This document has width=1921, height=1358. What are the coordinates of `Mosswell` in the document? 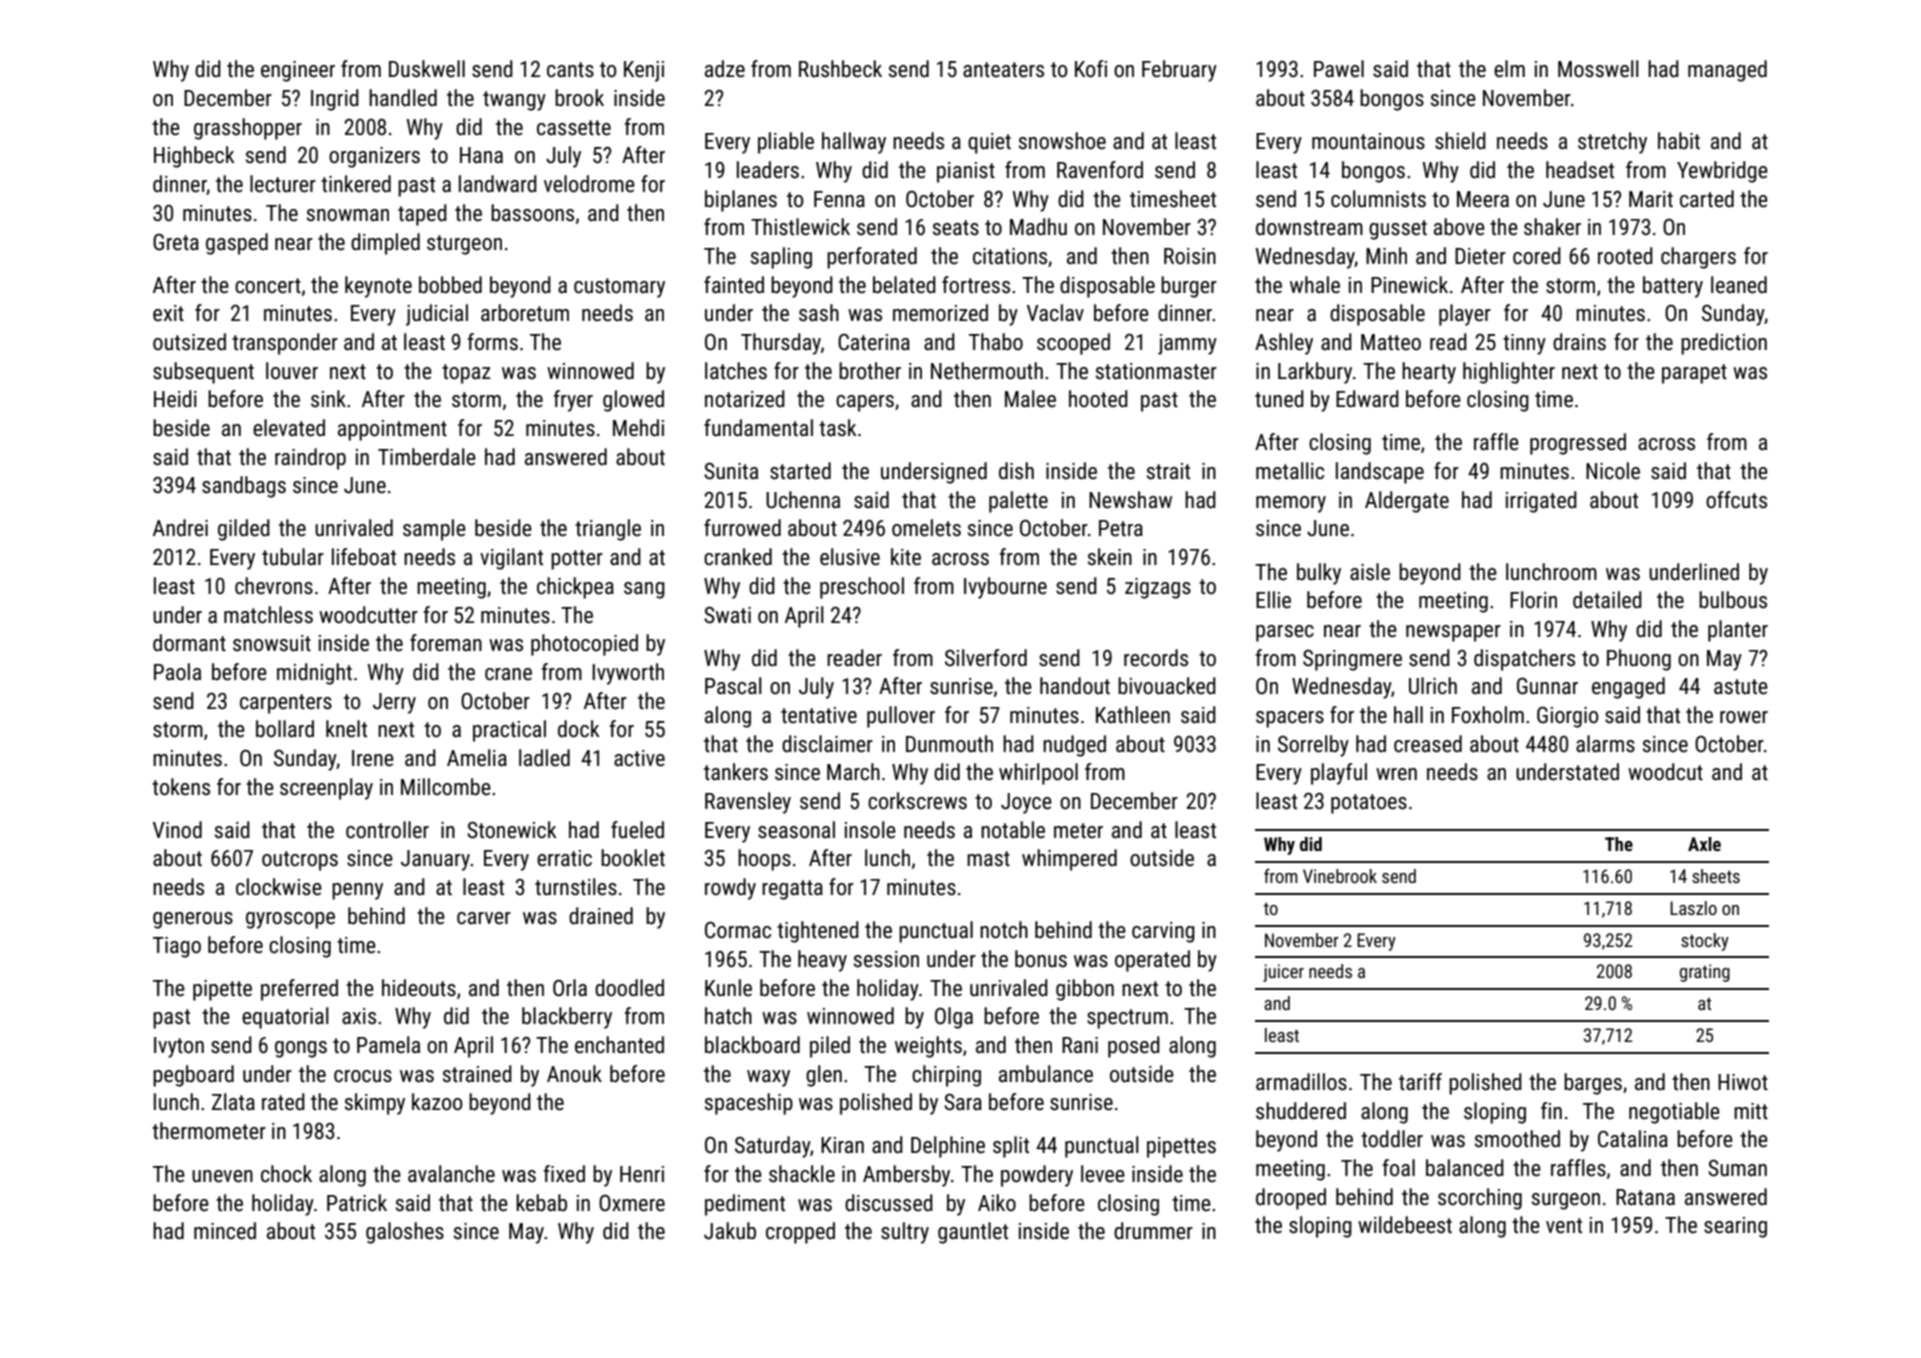 It's located at (1598, 69).
